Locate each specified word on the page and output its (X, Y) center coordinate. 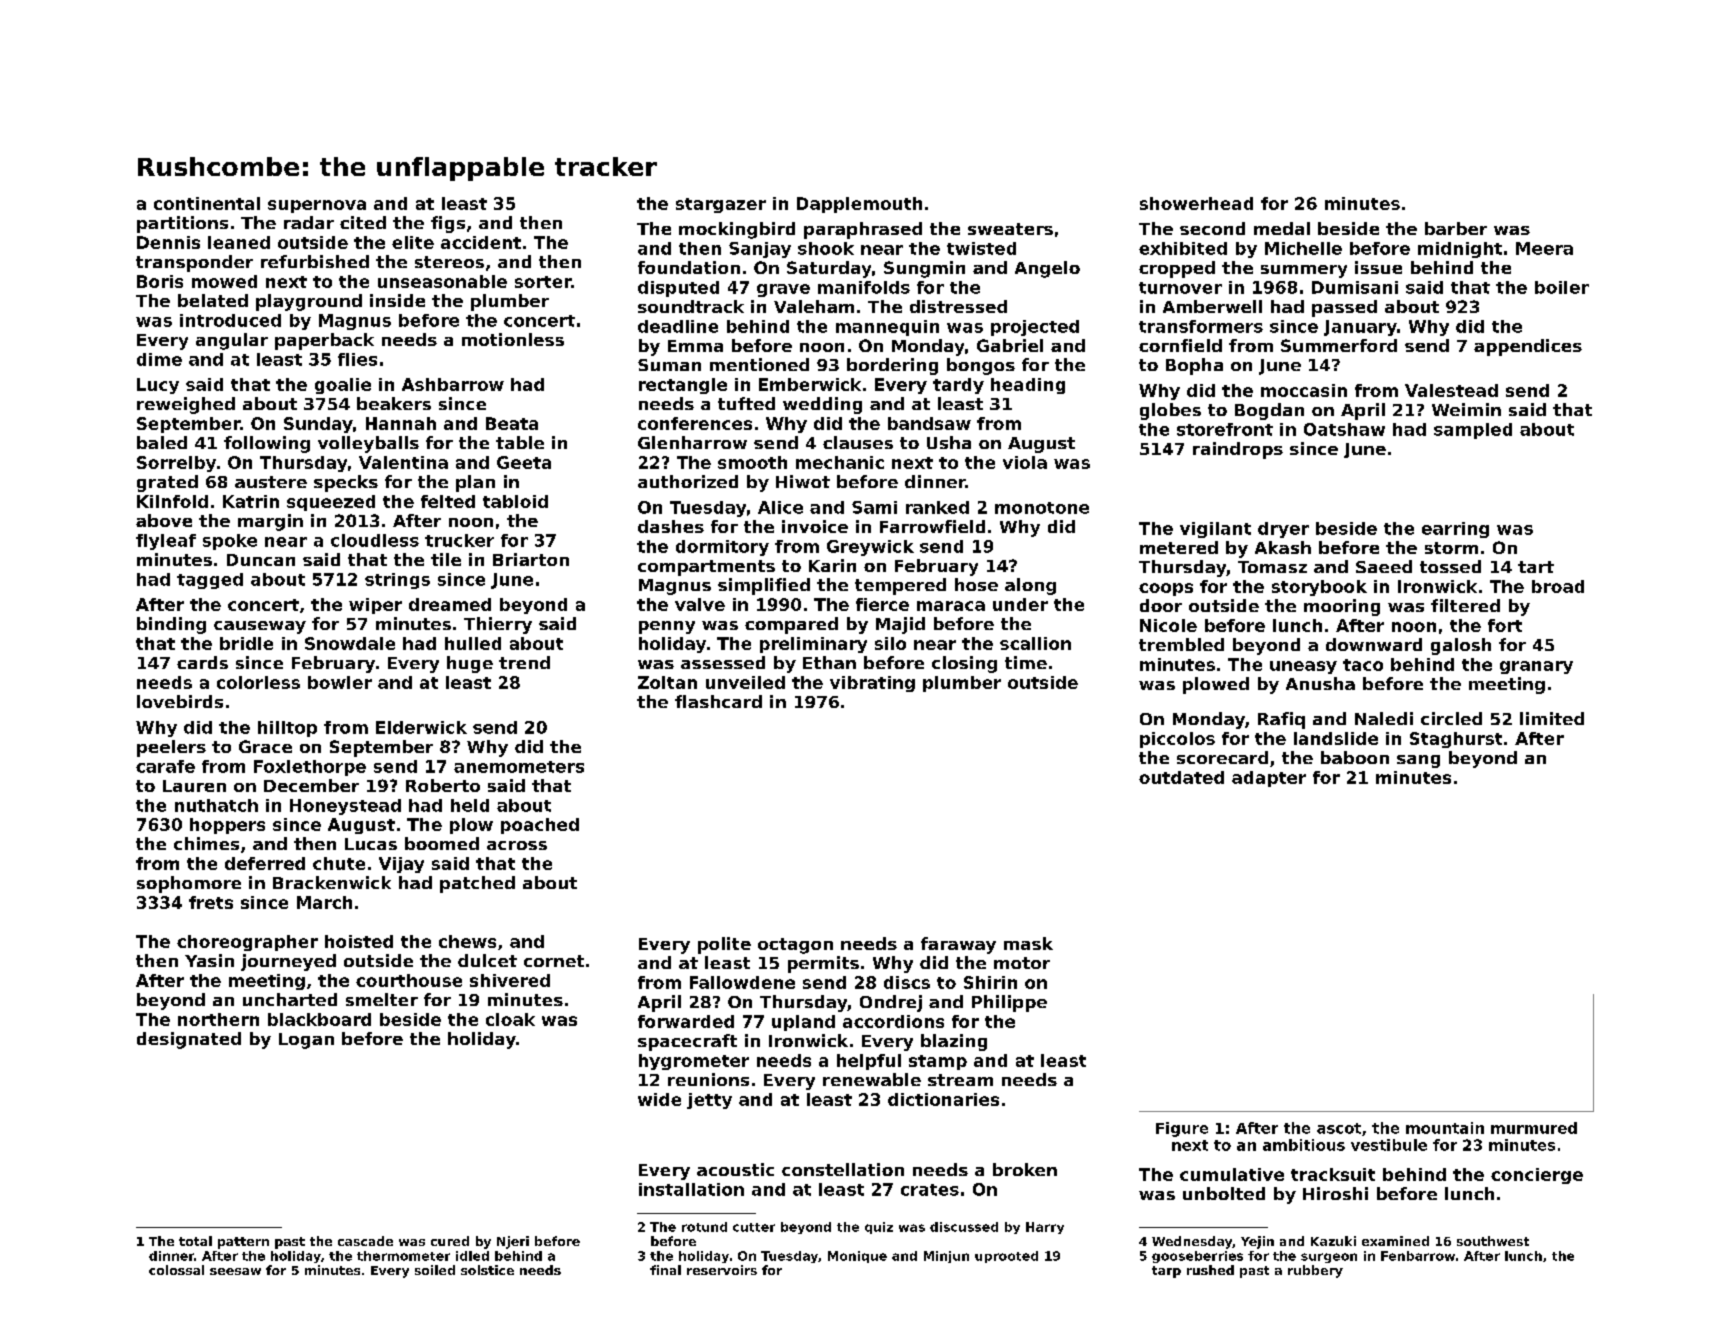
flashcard (718, 701)
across (517, 845)
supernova (317, 206)
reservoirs (722, 1270)
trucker (459, 540)
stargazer (721, 205)
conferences (695, 423)
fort (1505, 625)
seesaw (235, 1271)
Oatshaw (1344, 429)
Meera (1544, 248)
